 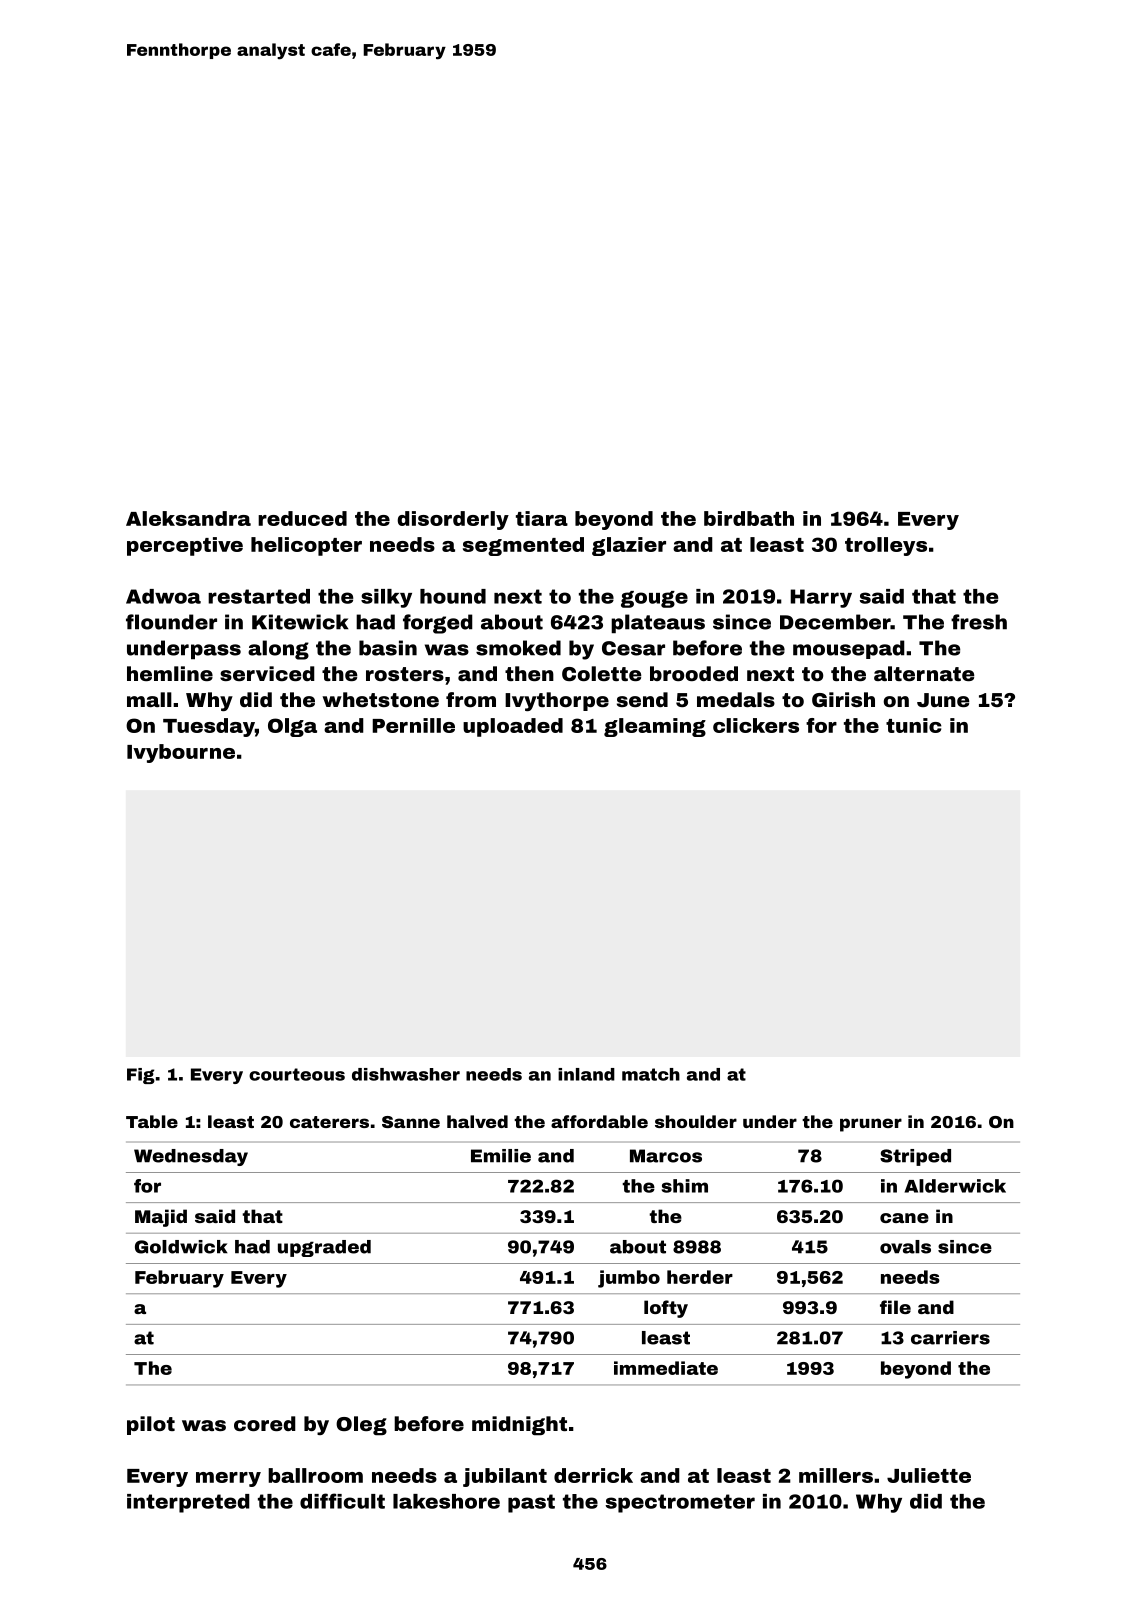 What do you see at coordinates (278, 650) in the document?
I see `along` at bounding box center [278, 650].
